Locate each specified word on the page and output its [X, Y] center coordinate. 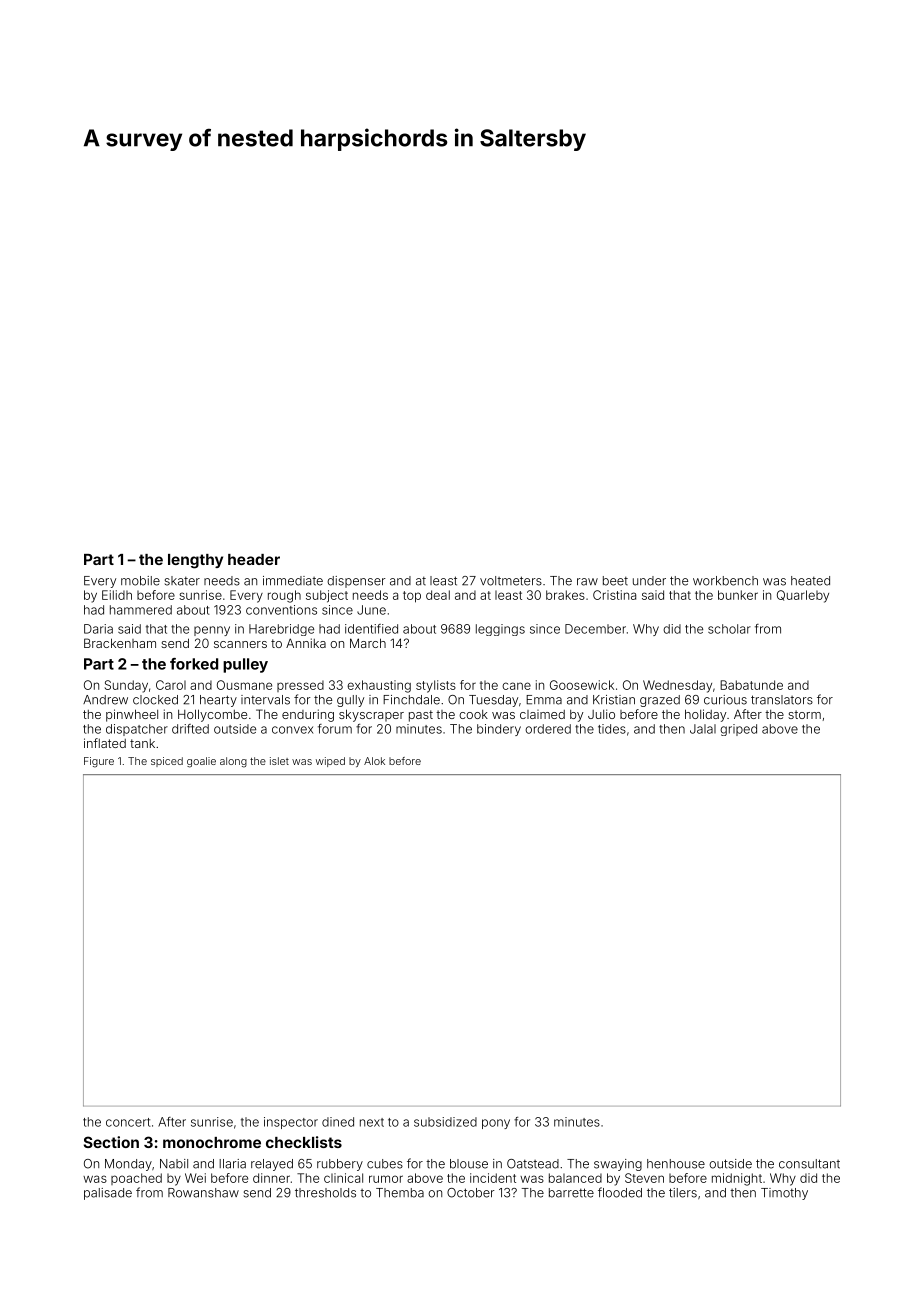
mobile [140, 581]
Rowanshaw [203, 1193]
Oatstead [533, 1164]
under [649, 581]
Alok [374, 761]
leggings [500, 630]
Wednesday [677, 686]
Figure [99, 762]
